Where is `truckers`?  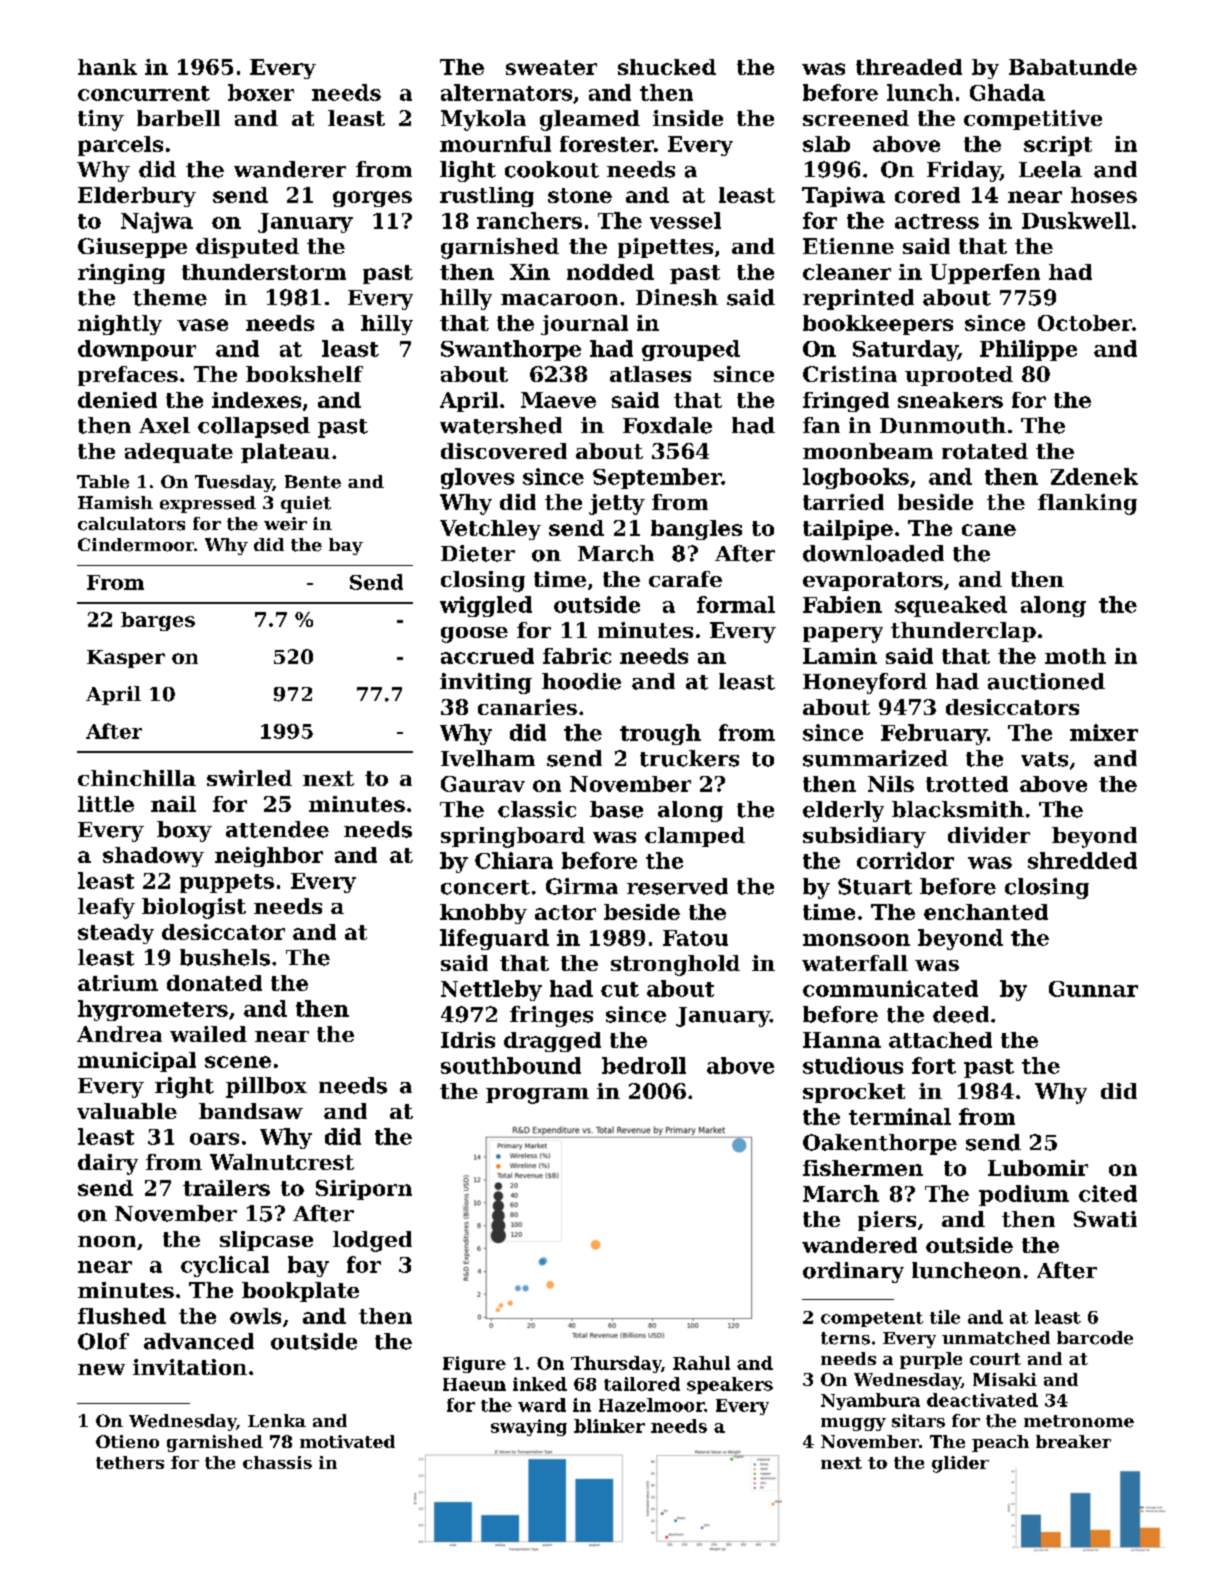
truckers is located at coordinates (689, 758).
